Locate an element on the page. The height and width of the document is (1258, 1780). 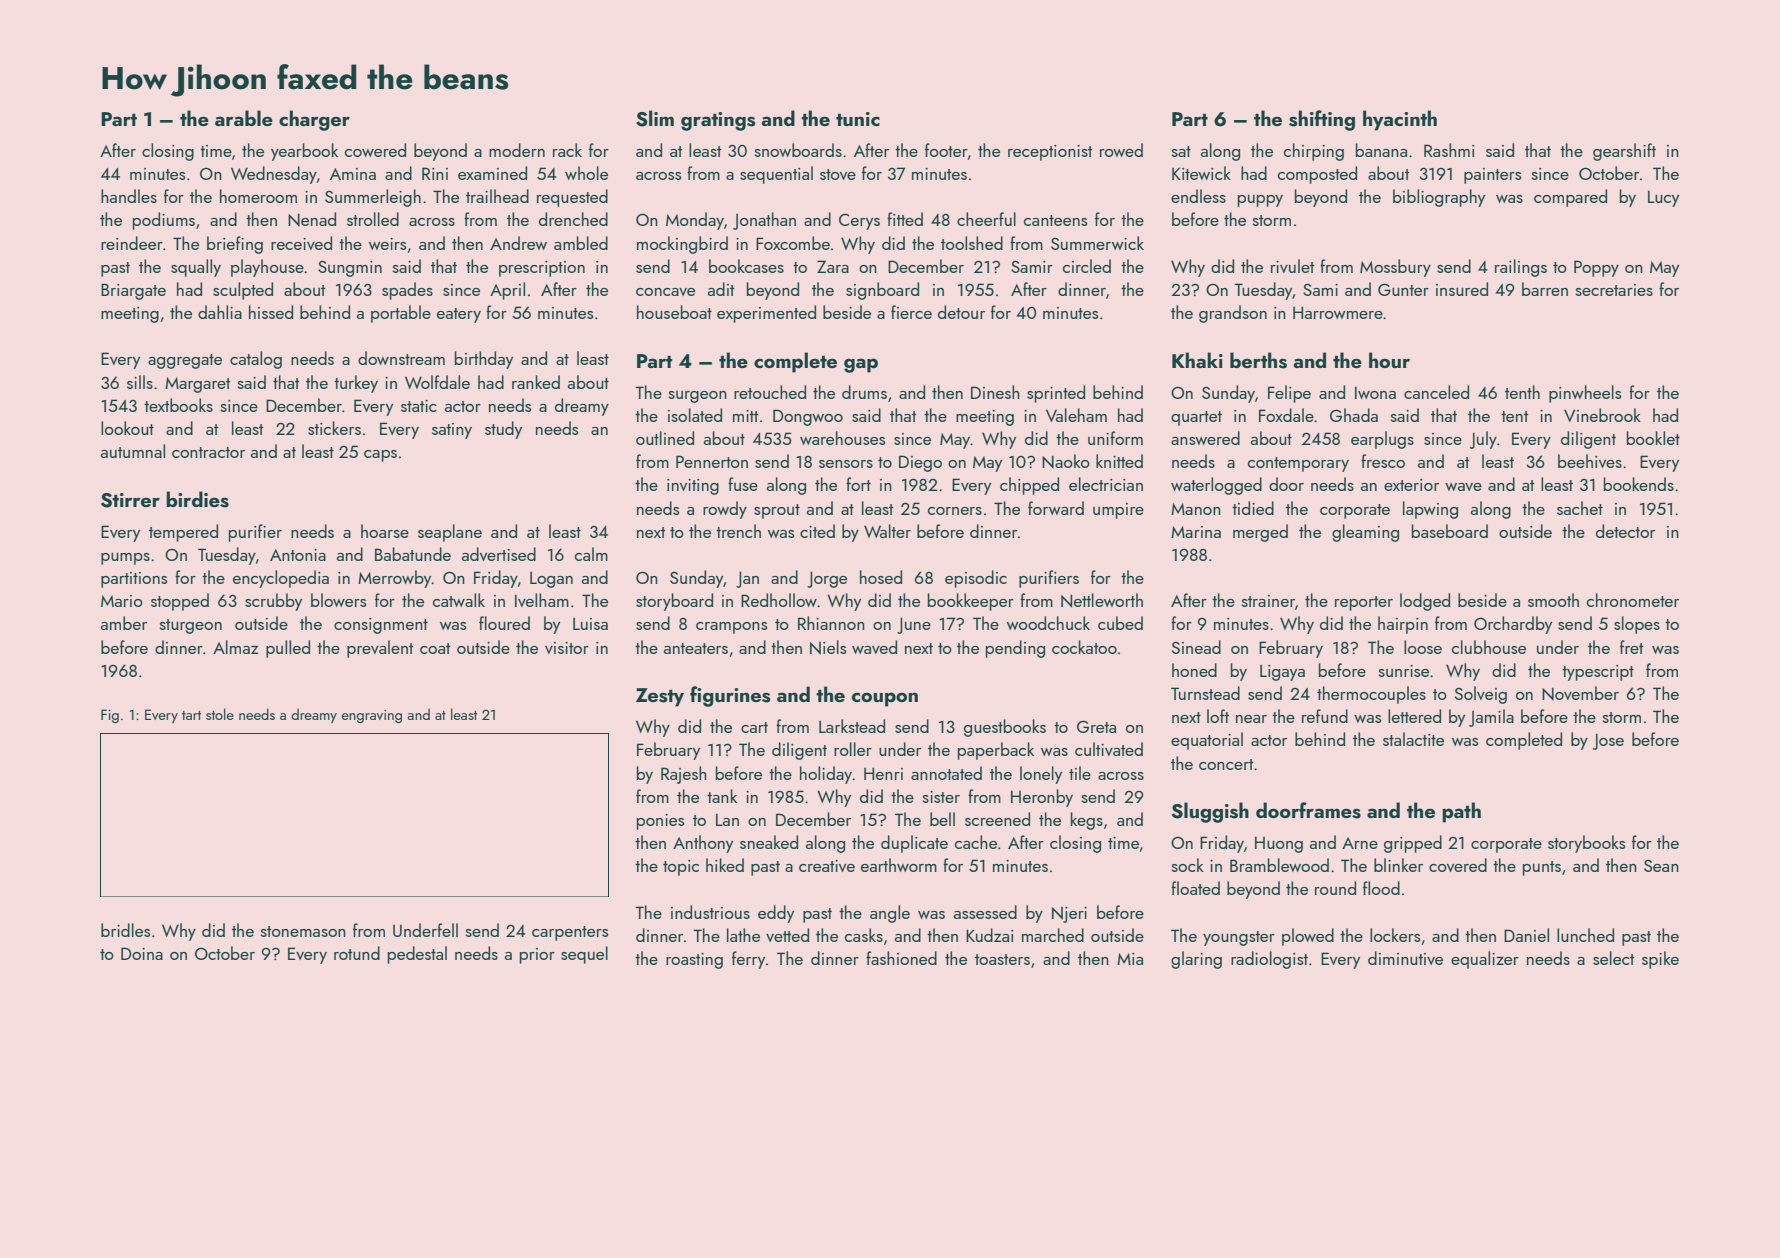
inviting is located at coordinates (693, 487).
